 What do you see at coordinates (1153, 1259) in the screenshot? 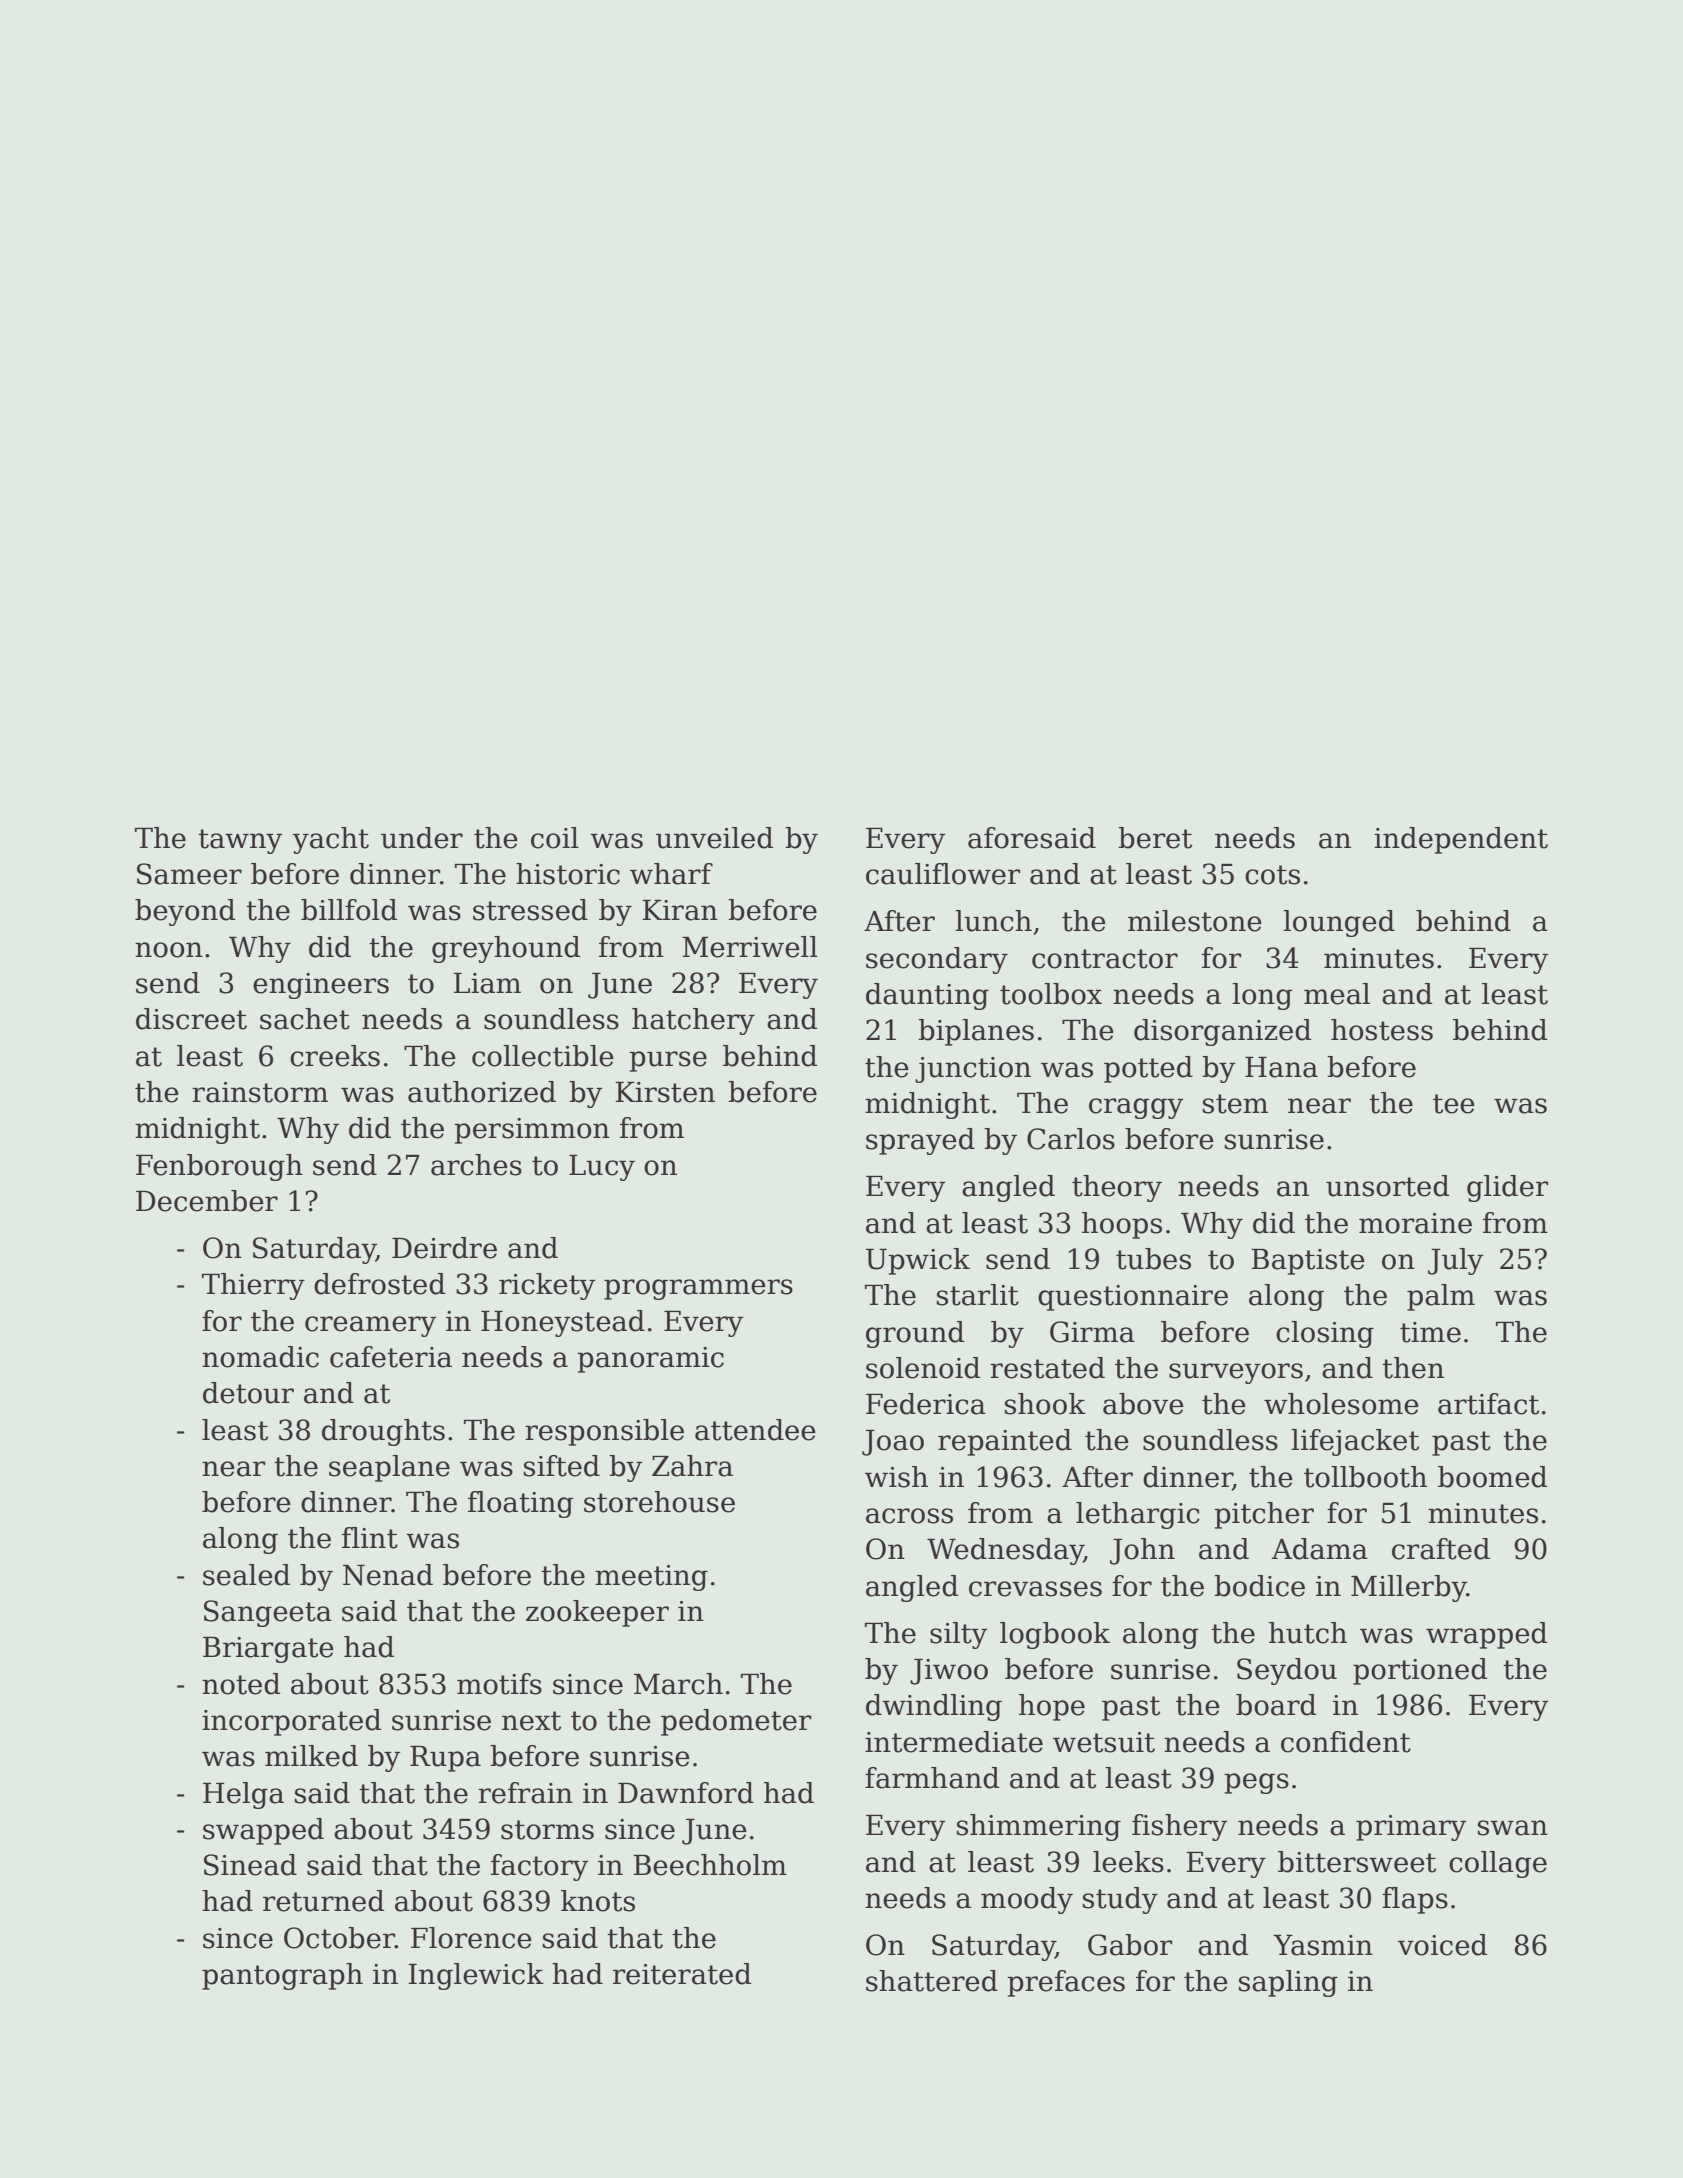
I see `tubes` at bounding box center [1153, 1259].
